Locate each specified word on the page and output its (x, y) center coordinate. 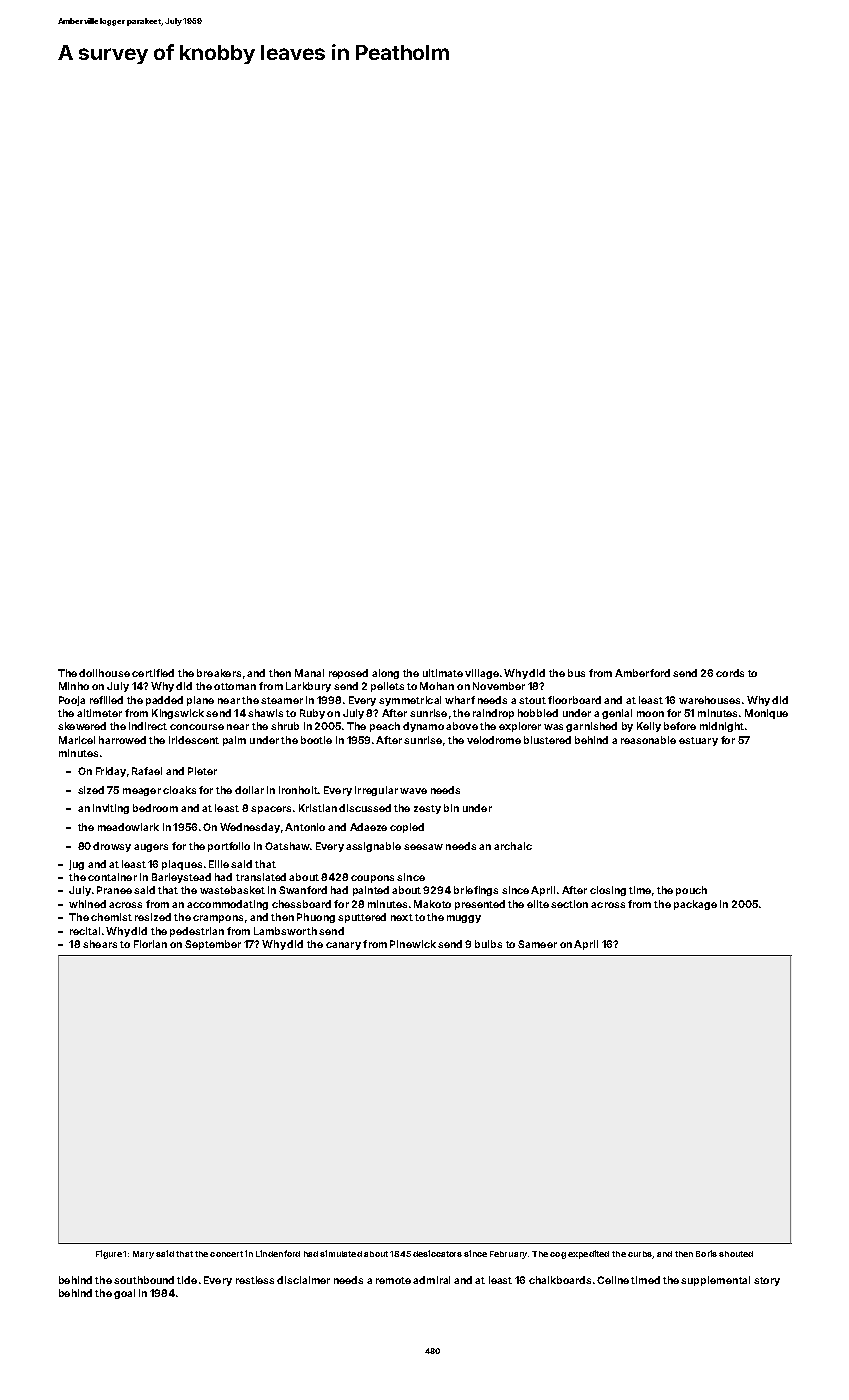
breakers (219, 673)
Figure (109, 1254)
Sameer (537, 944)
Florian (150, 944)
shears (100, 944)
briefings (476, 891)
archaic (513, 846)
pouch (691, 891)
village (482, 674)
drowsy (112, 847)
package (695, 905)
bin (451, 808)
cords (730, 673)
